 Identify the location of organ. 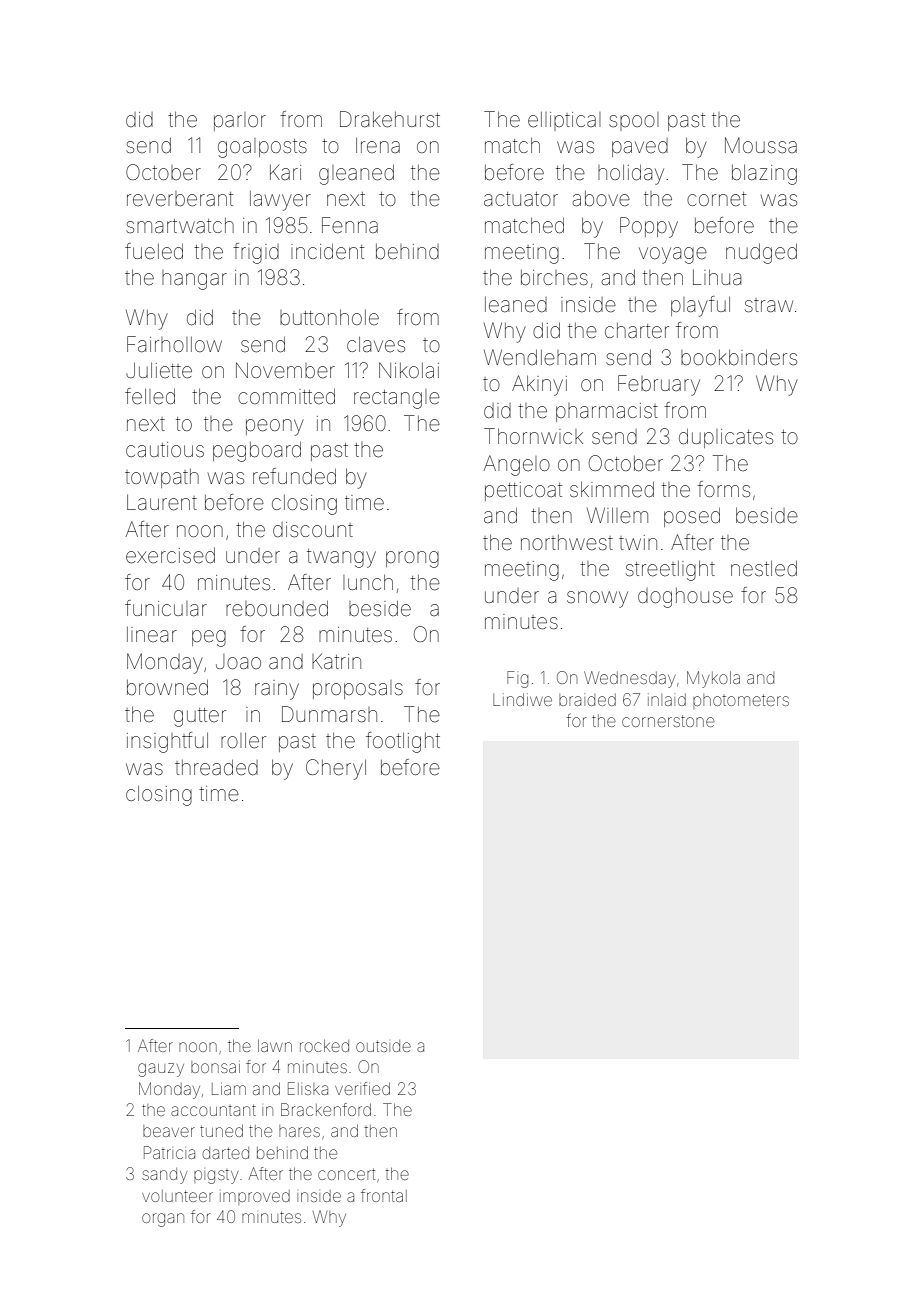
(163, 1220).
